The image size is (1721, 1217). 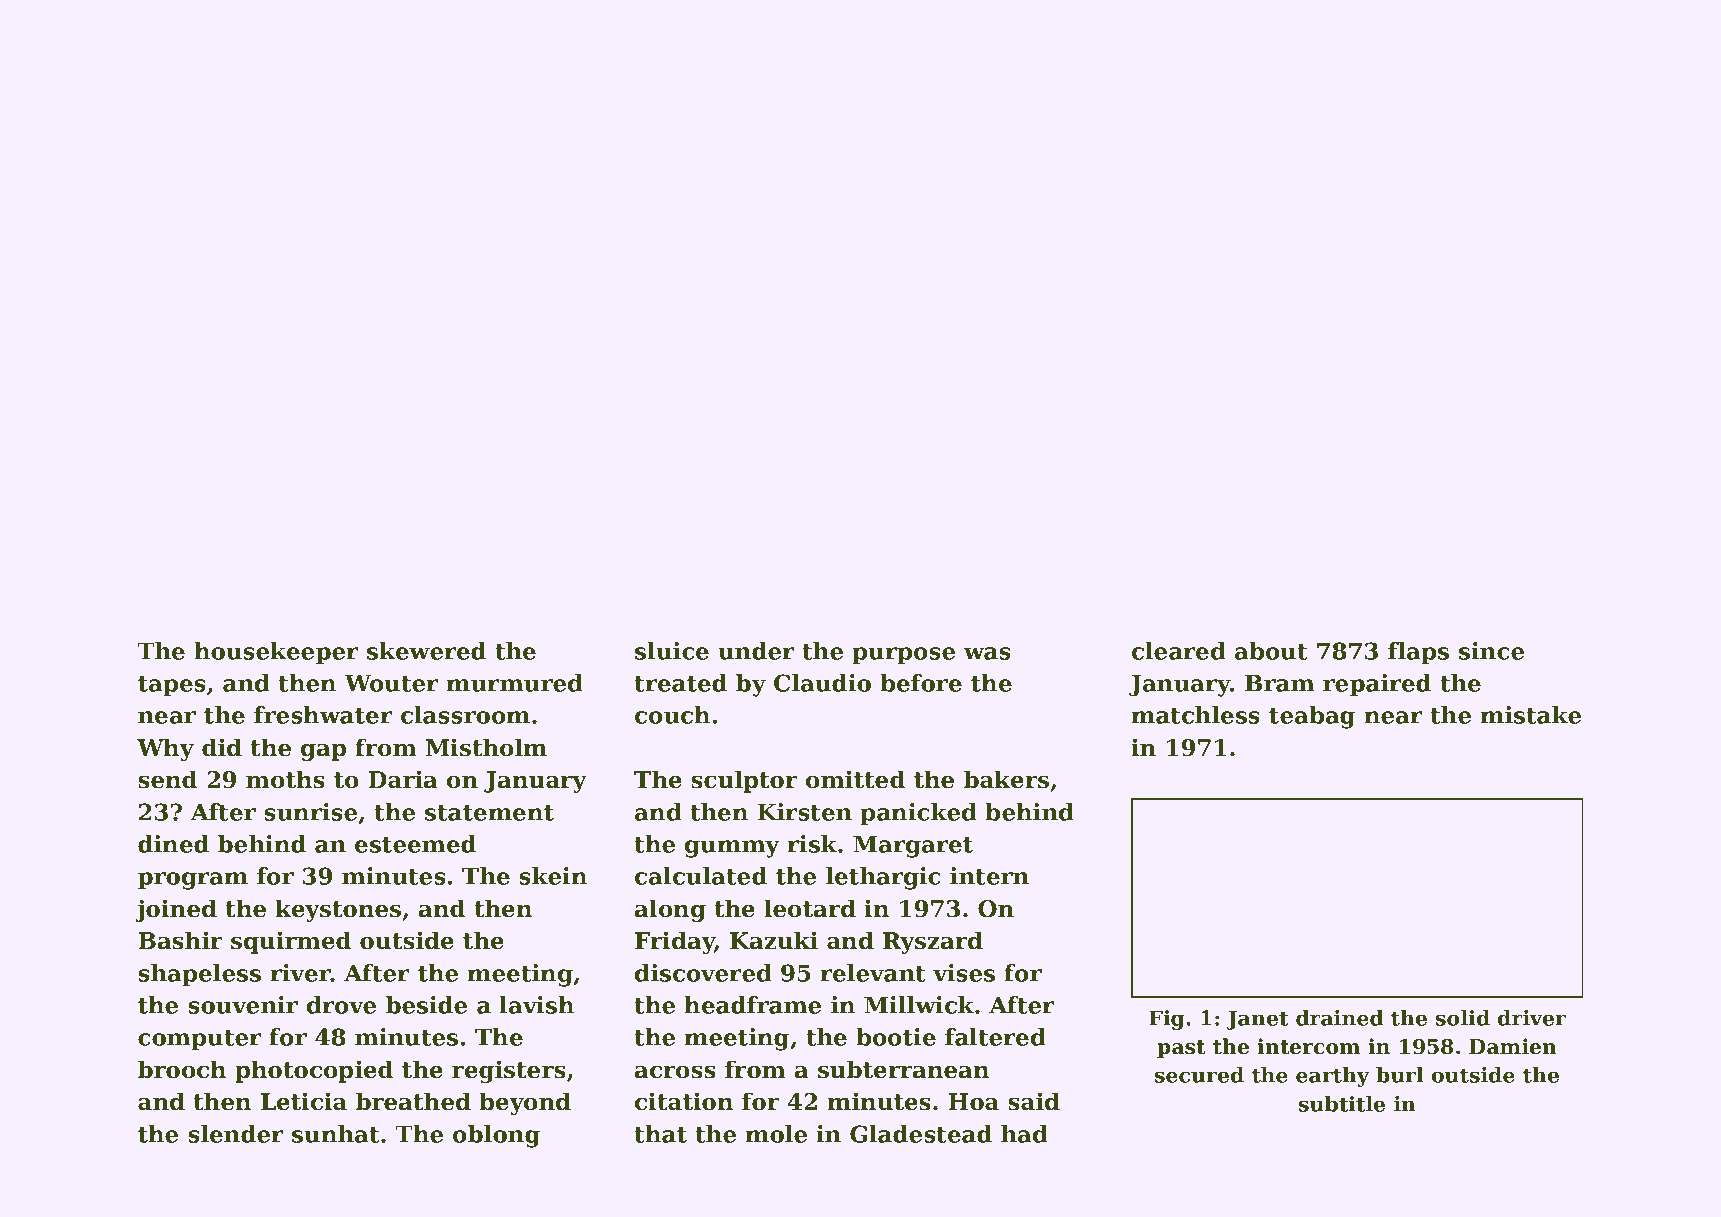 What do you see at coordinates (336, 1134) in the screenshot?
I see `sunhat` at bounding box center [336, 1134].
